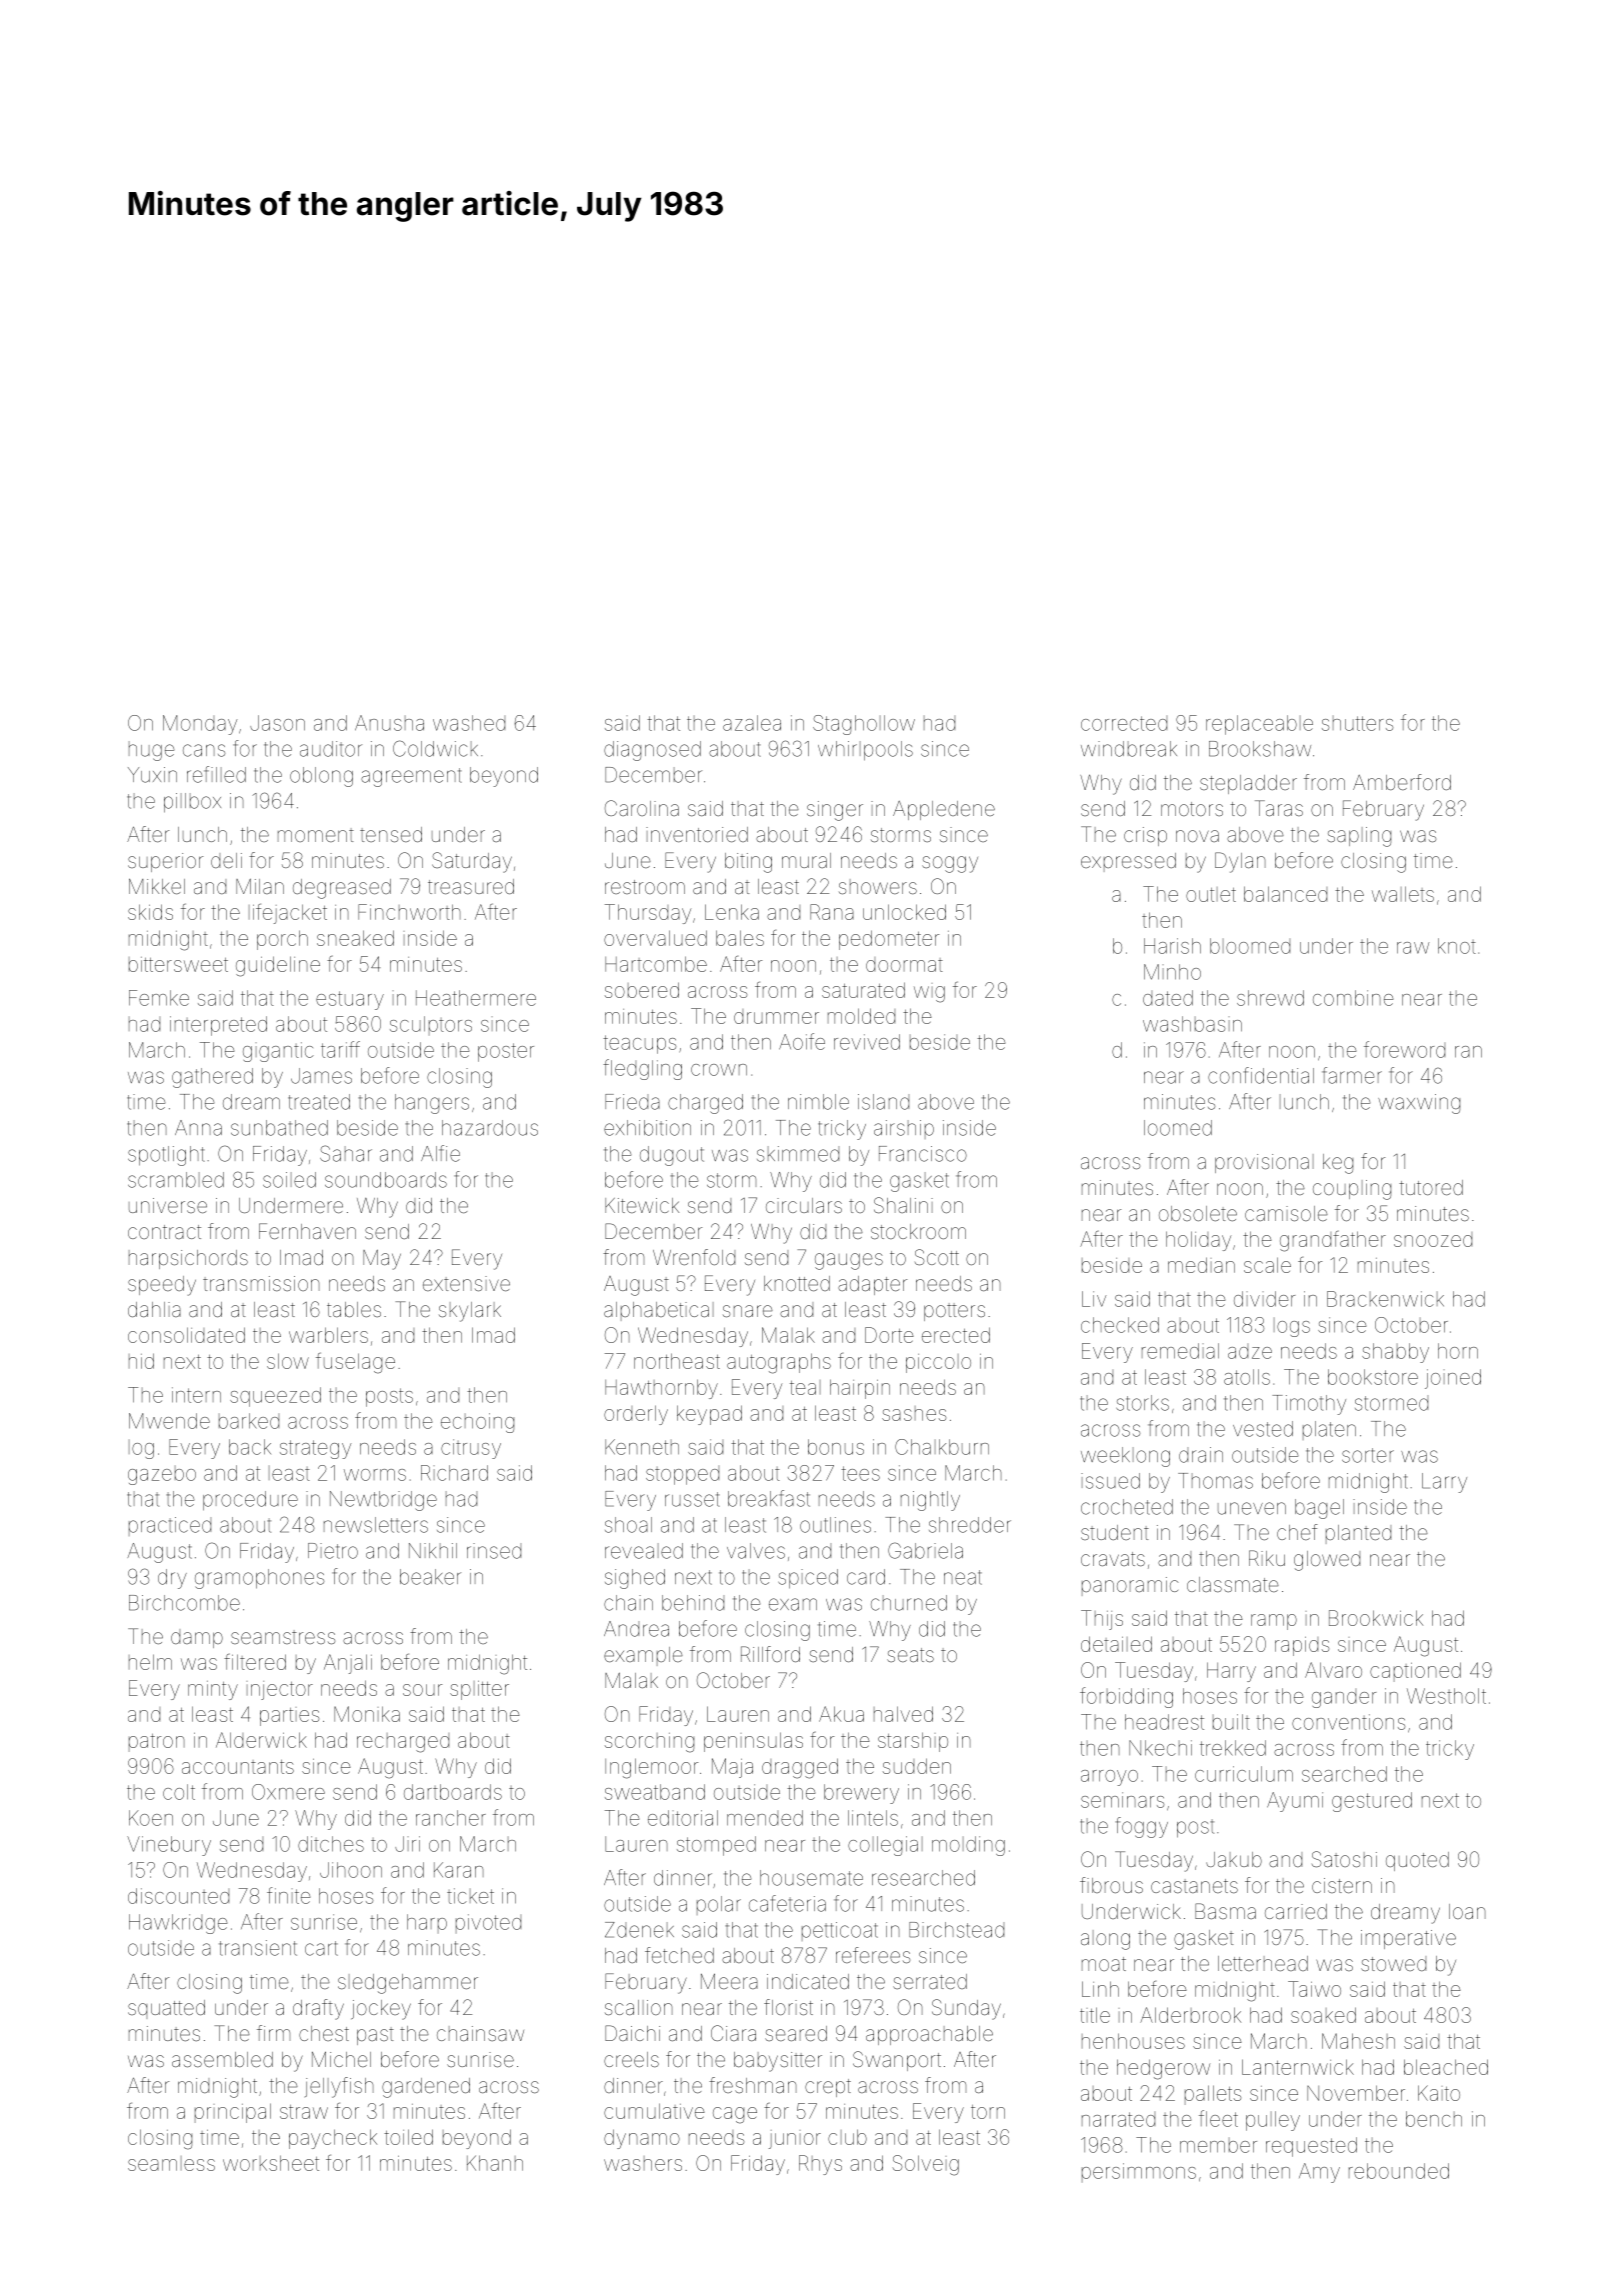  I want to click on squatted, so click(166, 2009).
